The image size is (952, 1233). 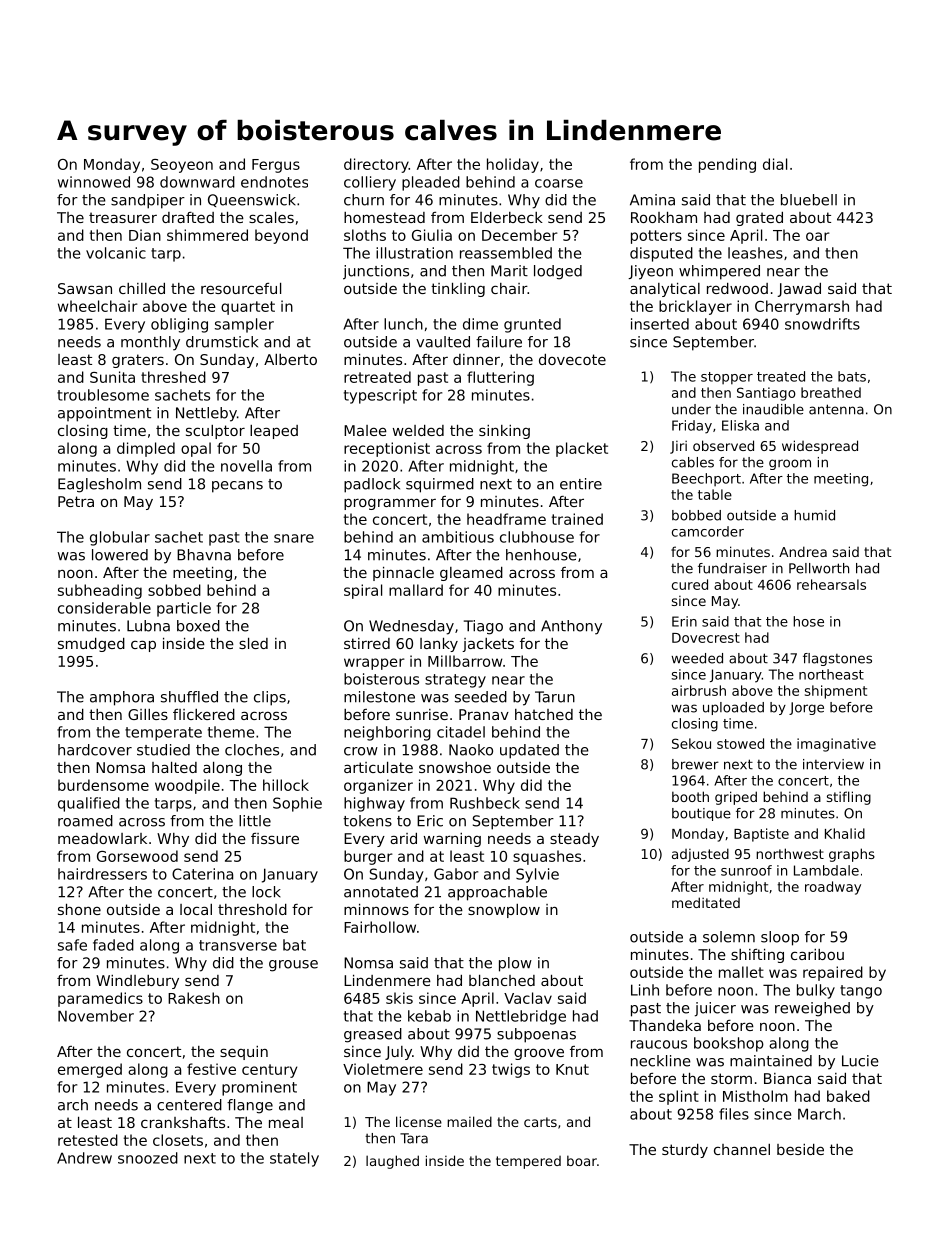 I want to click on retested, so click(x=88, y=1140).
